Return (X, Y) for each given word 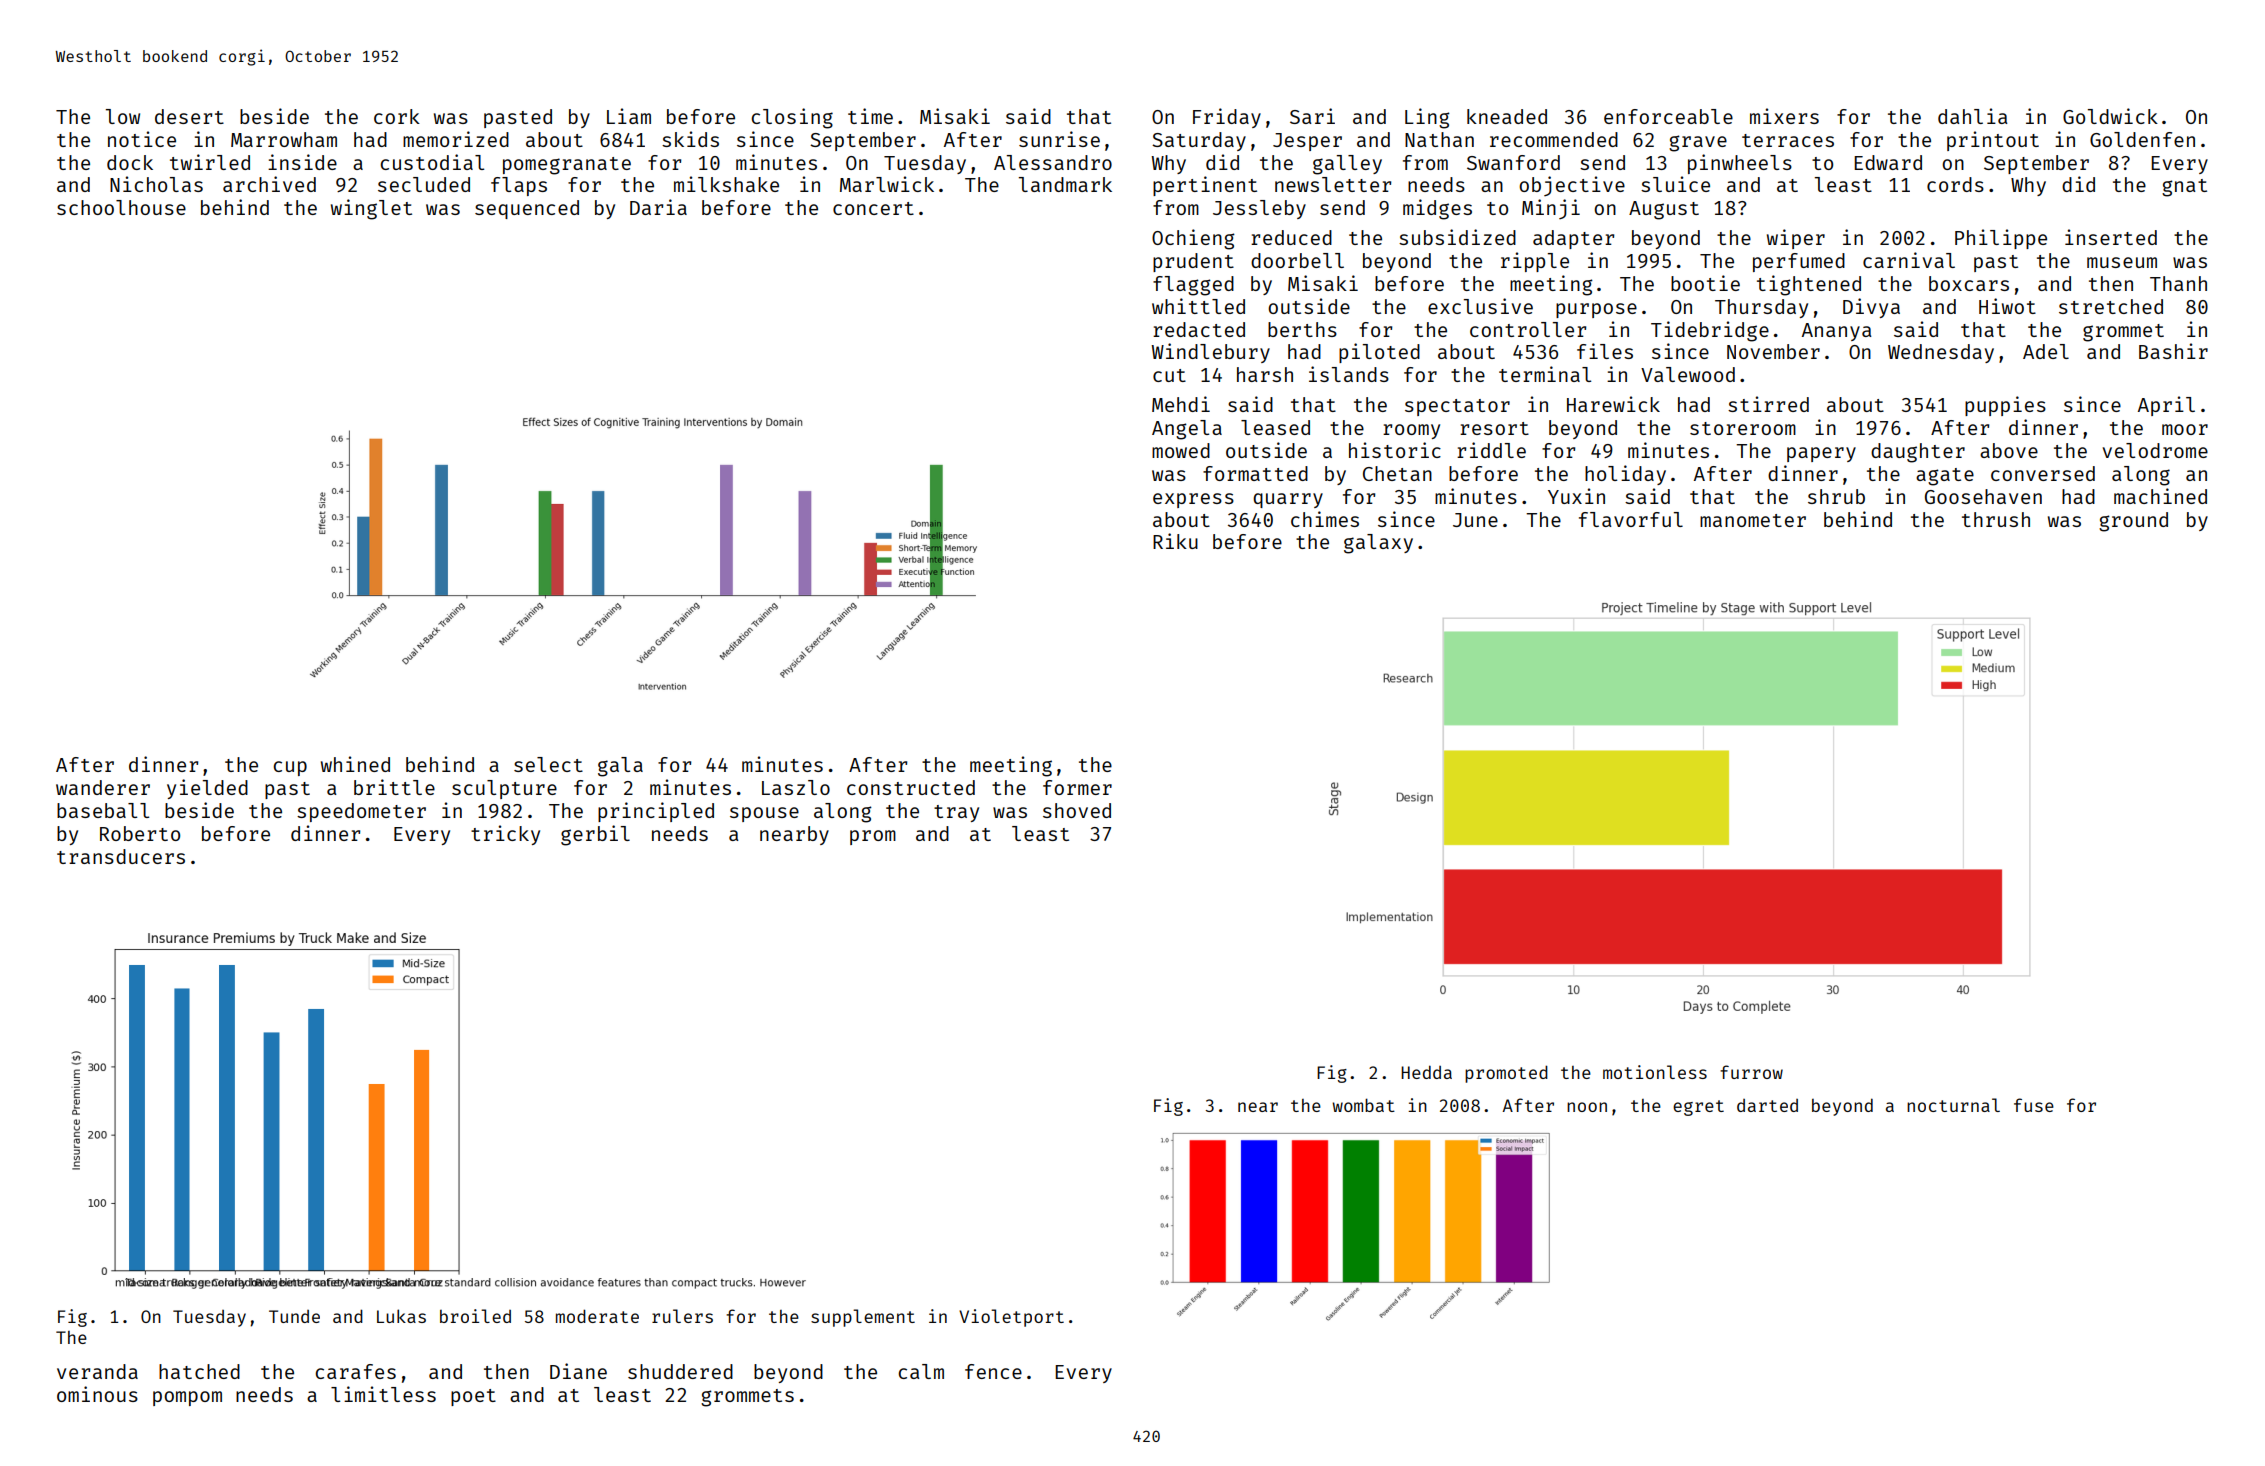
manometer (1753, 520)
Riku (1175, 541)
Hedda (1426, 1072)
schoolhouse (121, 207)
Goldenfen (2142, 139)
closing (792, 118)
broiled (475, 1316)
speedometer (361, 812)
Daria (658, 207)
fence (993, 1371)
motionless (1655, 1072)
